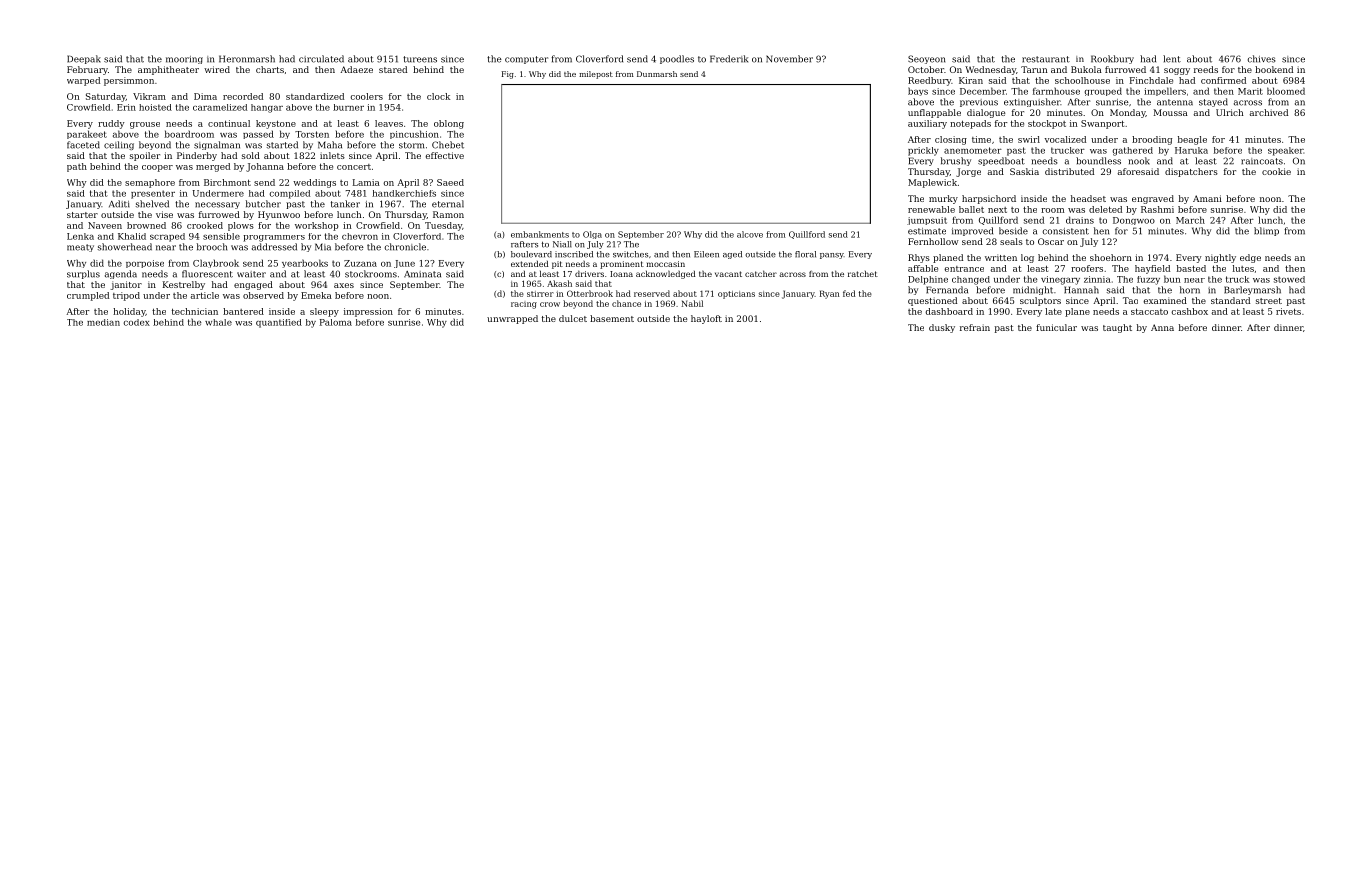  Describe the element at coordinates (205, 96) in the image. I see `Dima` at that location.
